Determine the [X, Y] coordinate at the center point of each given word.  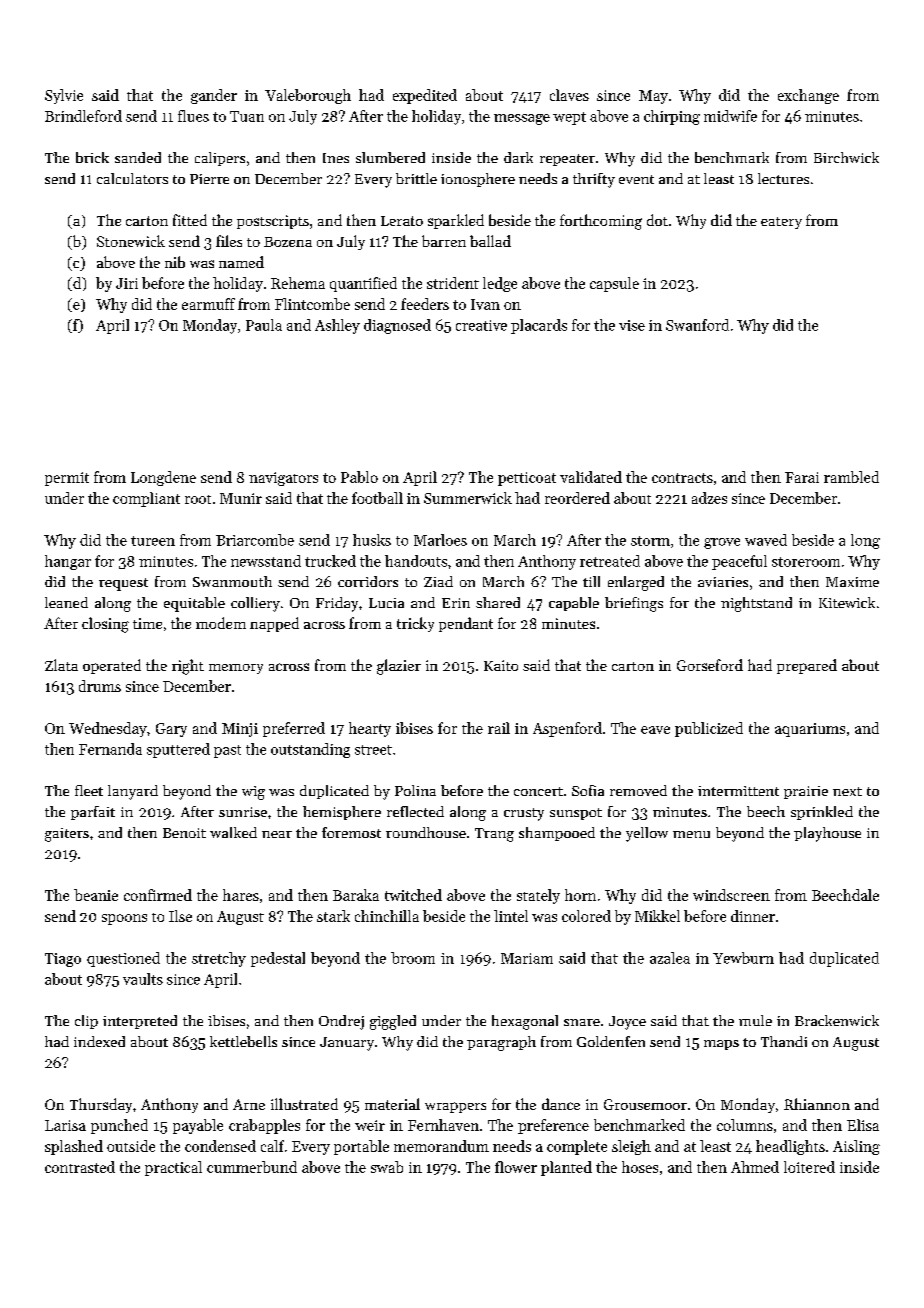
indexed [99, 1041]
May [653, 97]
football [377, 498]
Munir [241, 498]
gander [214, 96]
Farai [802, 477]
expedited [425, 96]
